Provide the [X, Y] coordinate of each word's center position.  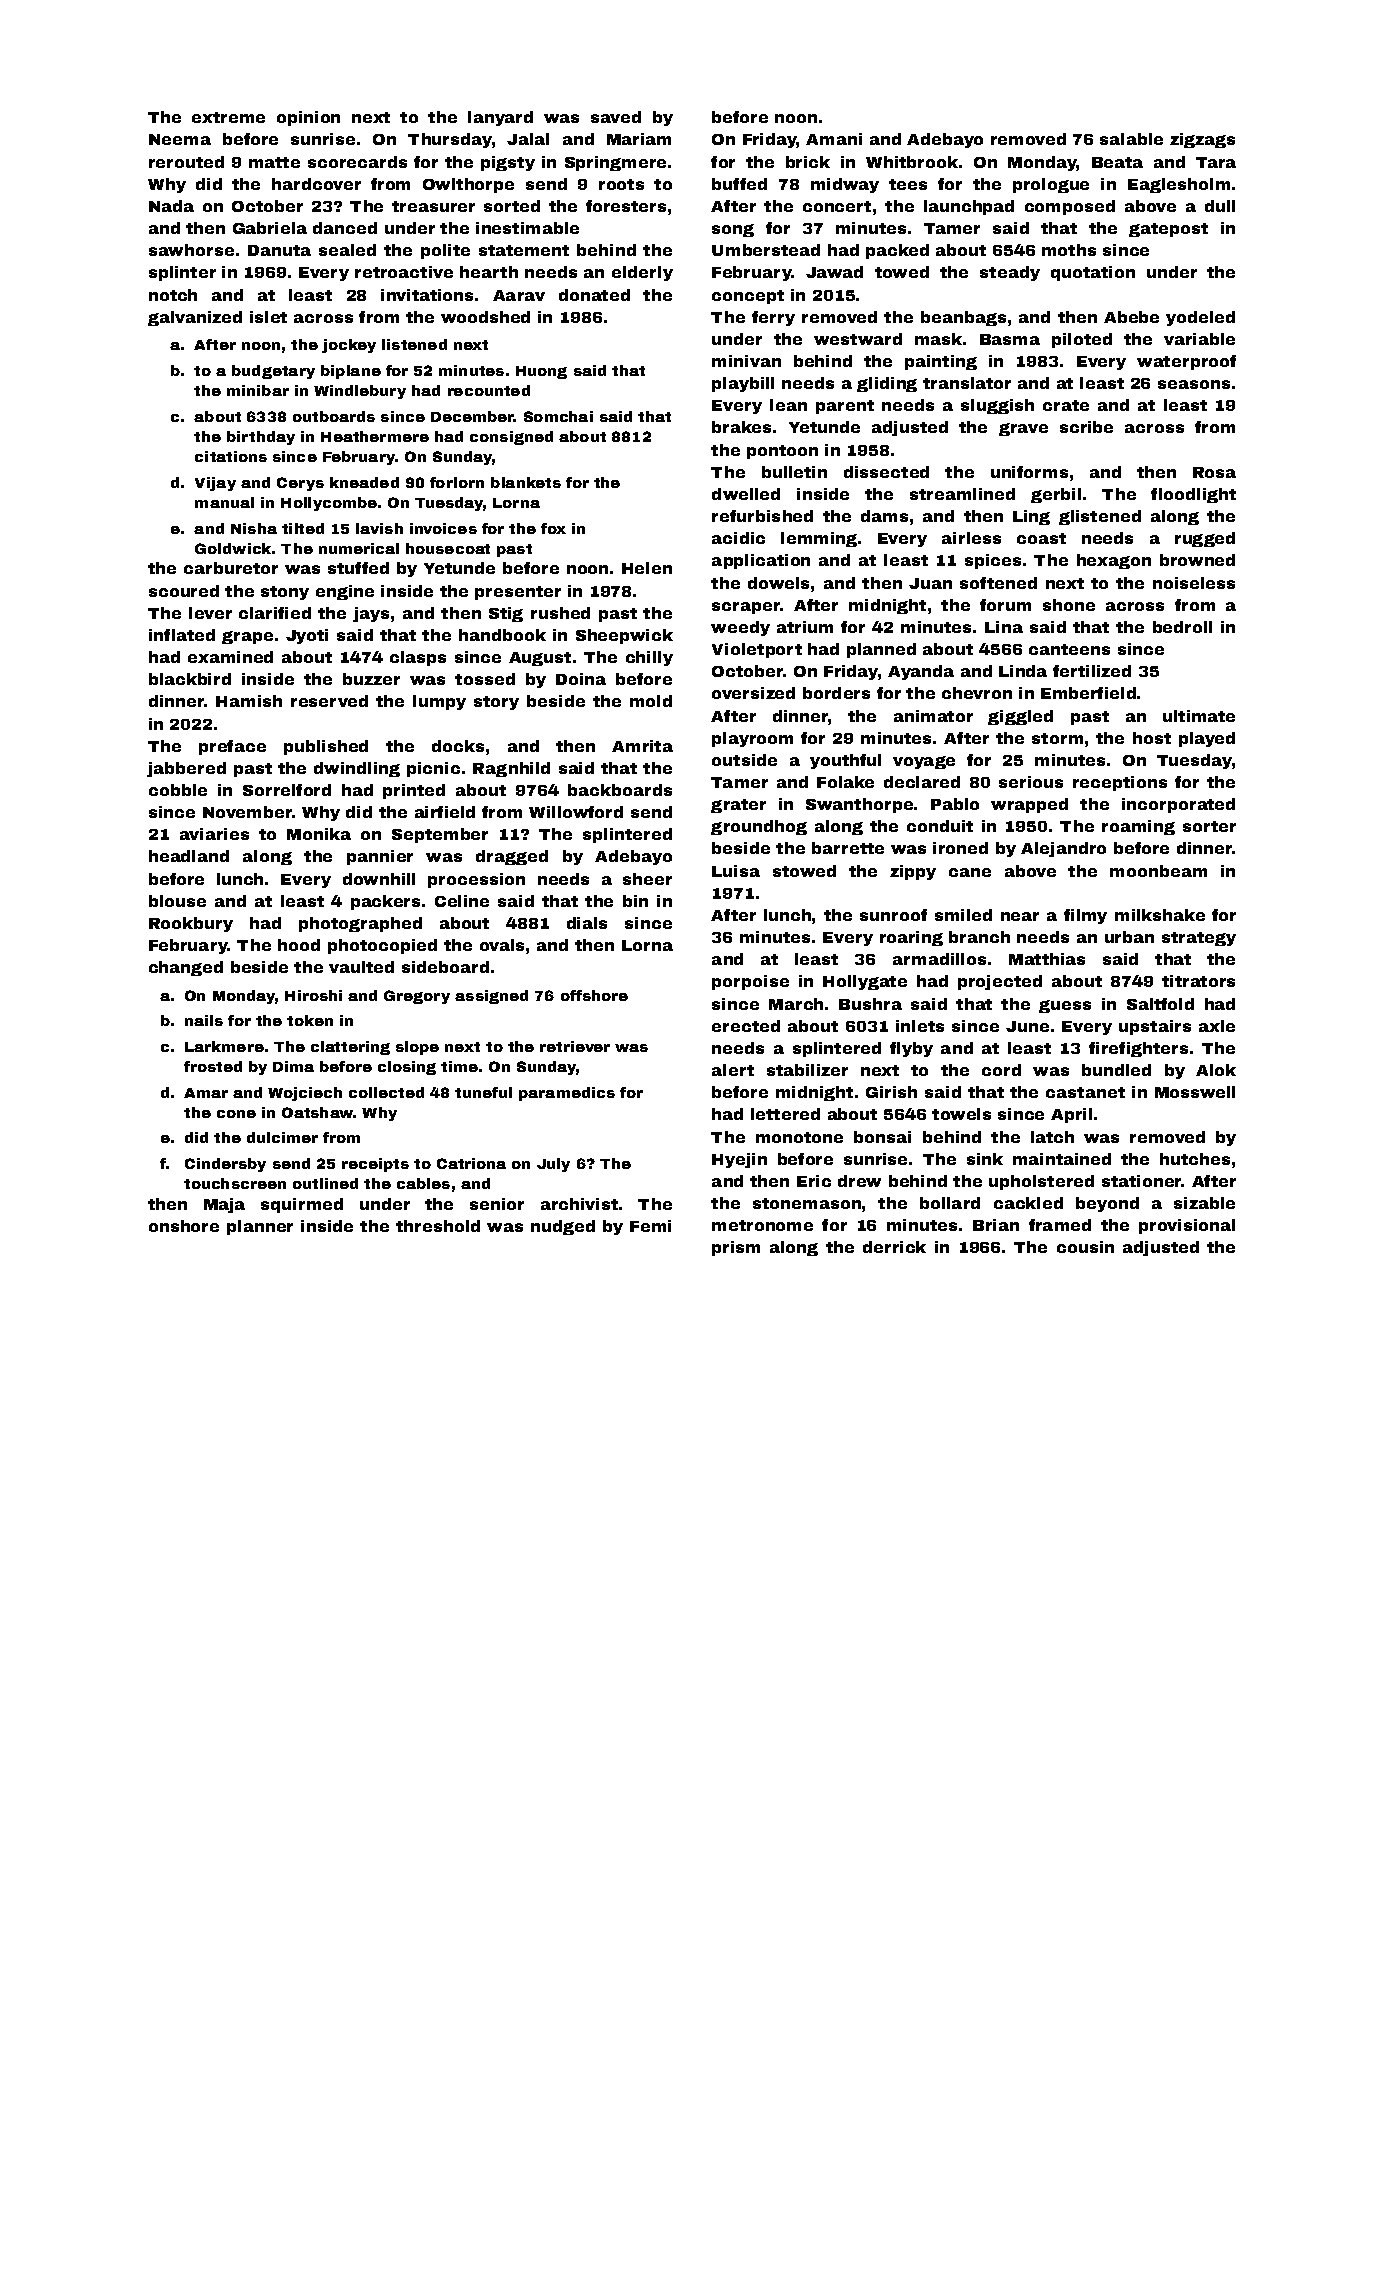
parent [845, 407]
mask [938, 339]
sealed [347, 250]
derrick [894, 1247]
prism [736, 1248]
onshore [184, 1226]
